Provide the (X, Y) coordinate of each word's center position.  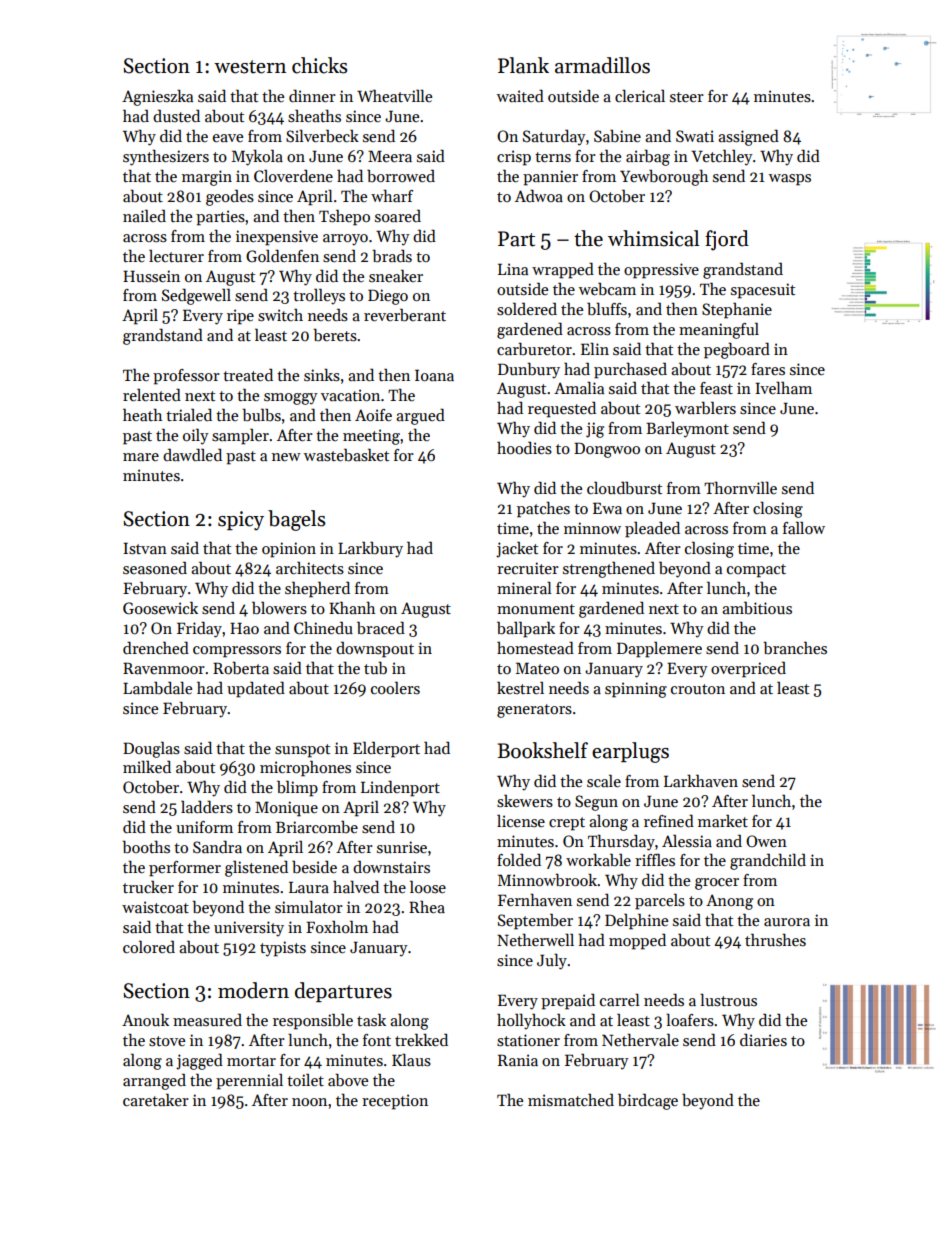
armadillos (602, 65)
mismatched (571, 1099)
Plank (523, 65)
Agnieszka (157, 97)
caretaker (156, 1100)
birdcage (648, 1101)
